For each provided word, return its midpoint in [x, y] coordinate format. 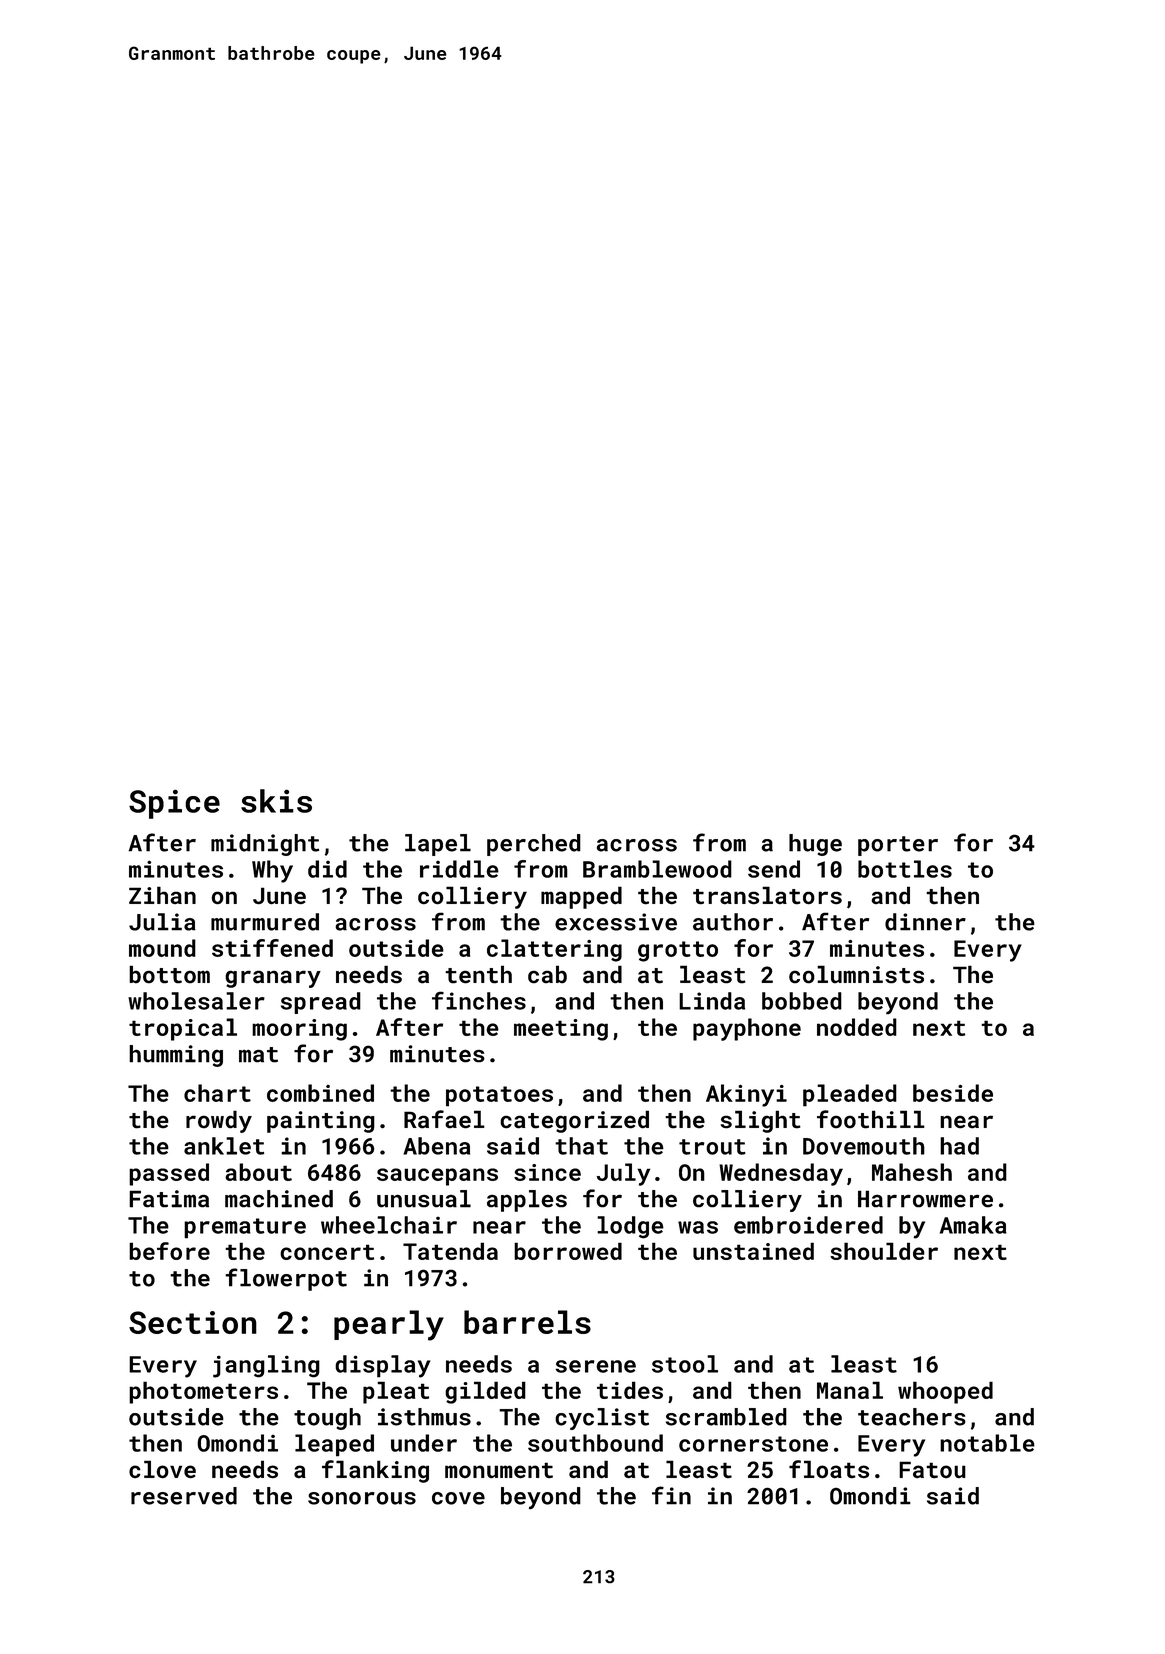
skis [276, 801]
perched [534, 845]
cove [458, 1498]
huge [815, 845]
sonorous [362, 1498]
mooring [299, 1030]
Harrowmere [925, 1199]
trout [712, 1147]
